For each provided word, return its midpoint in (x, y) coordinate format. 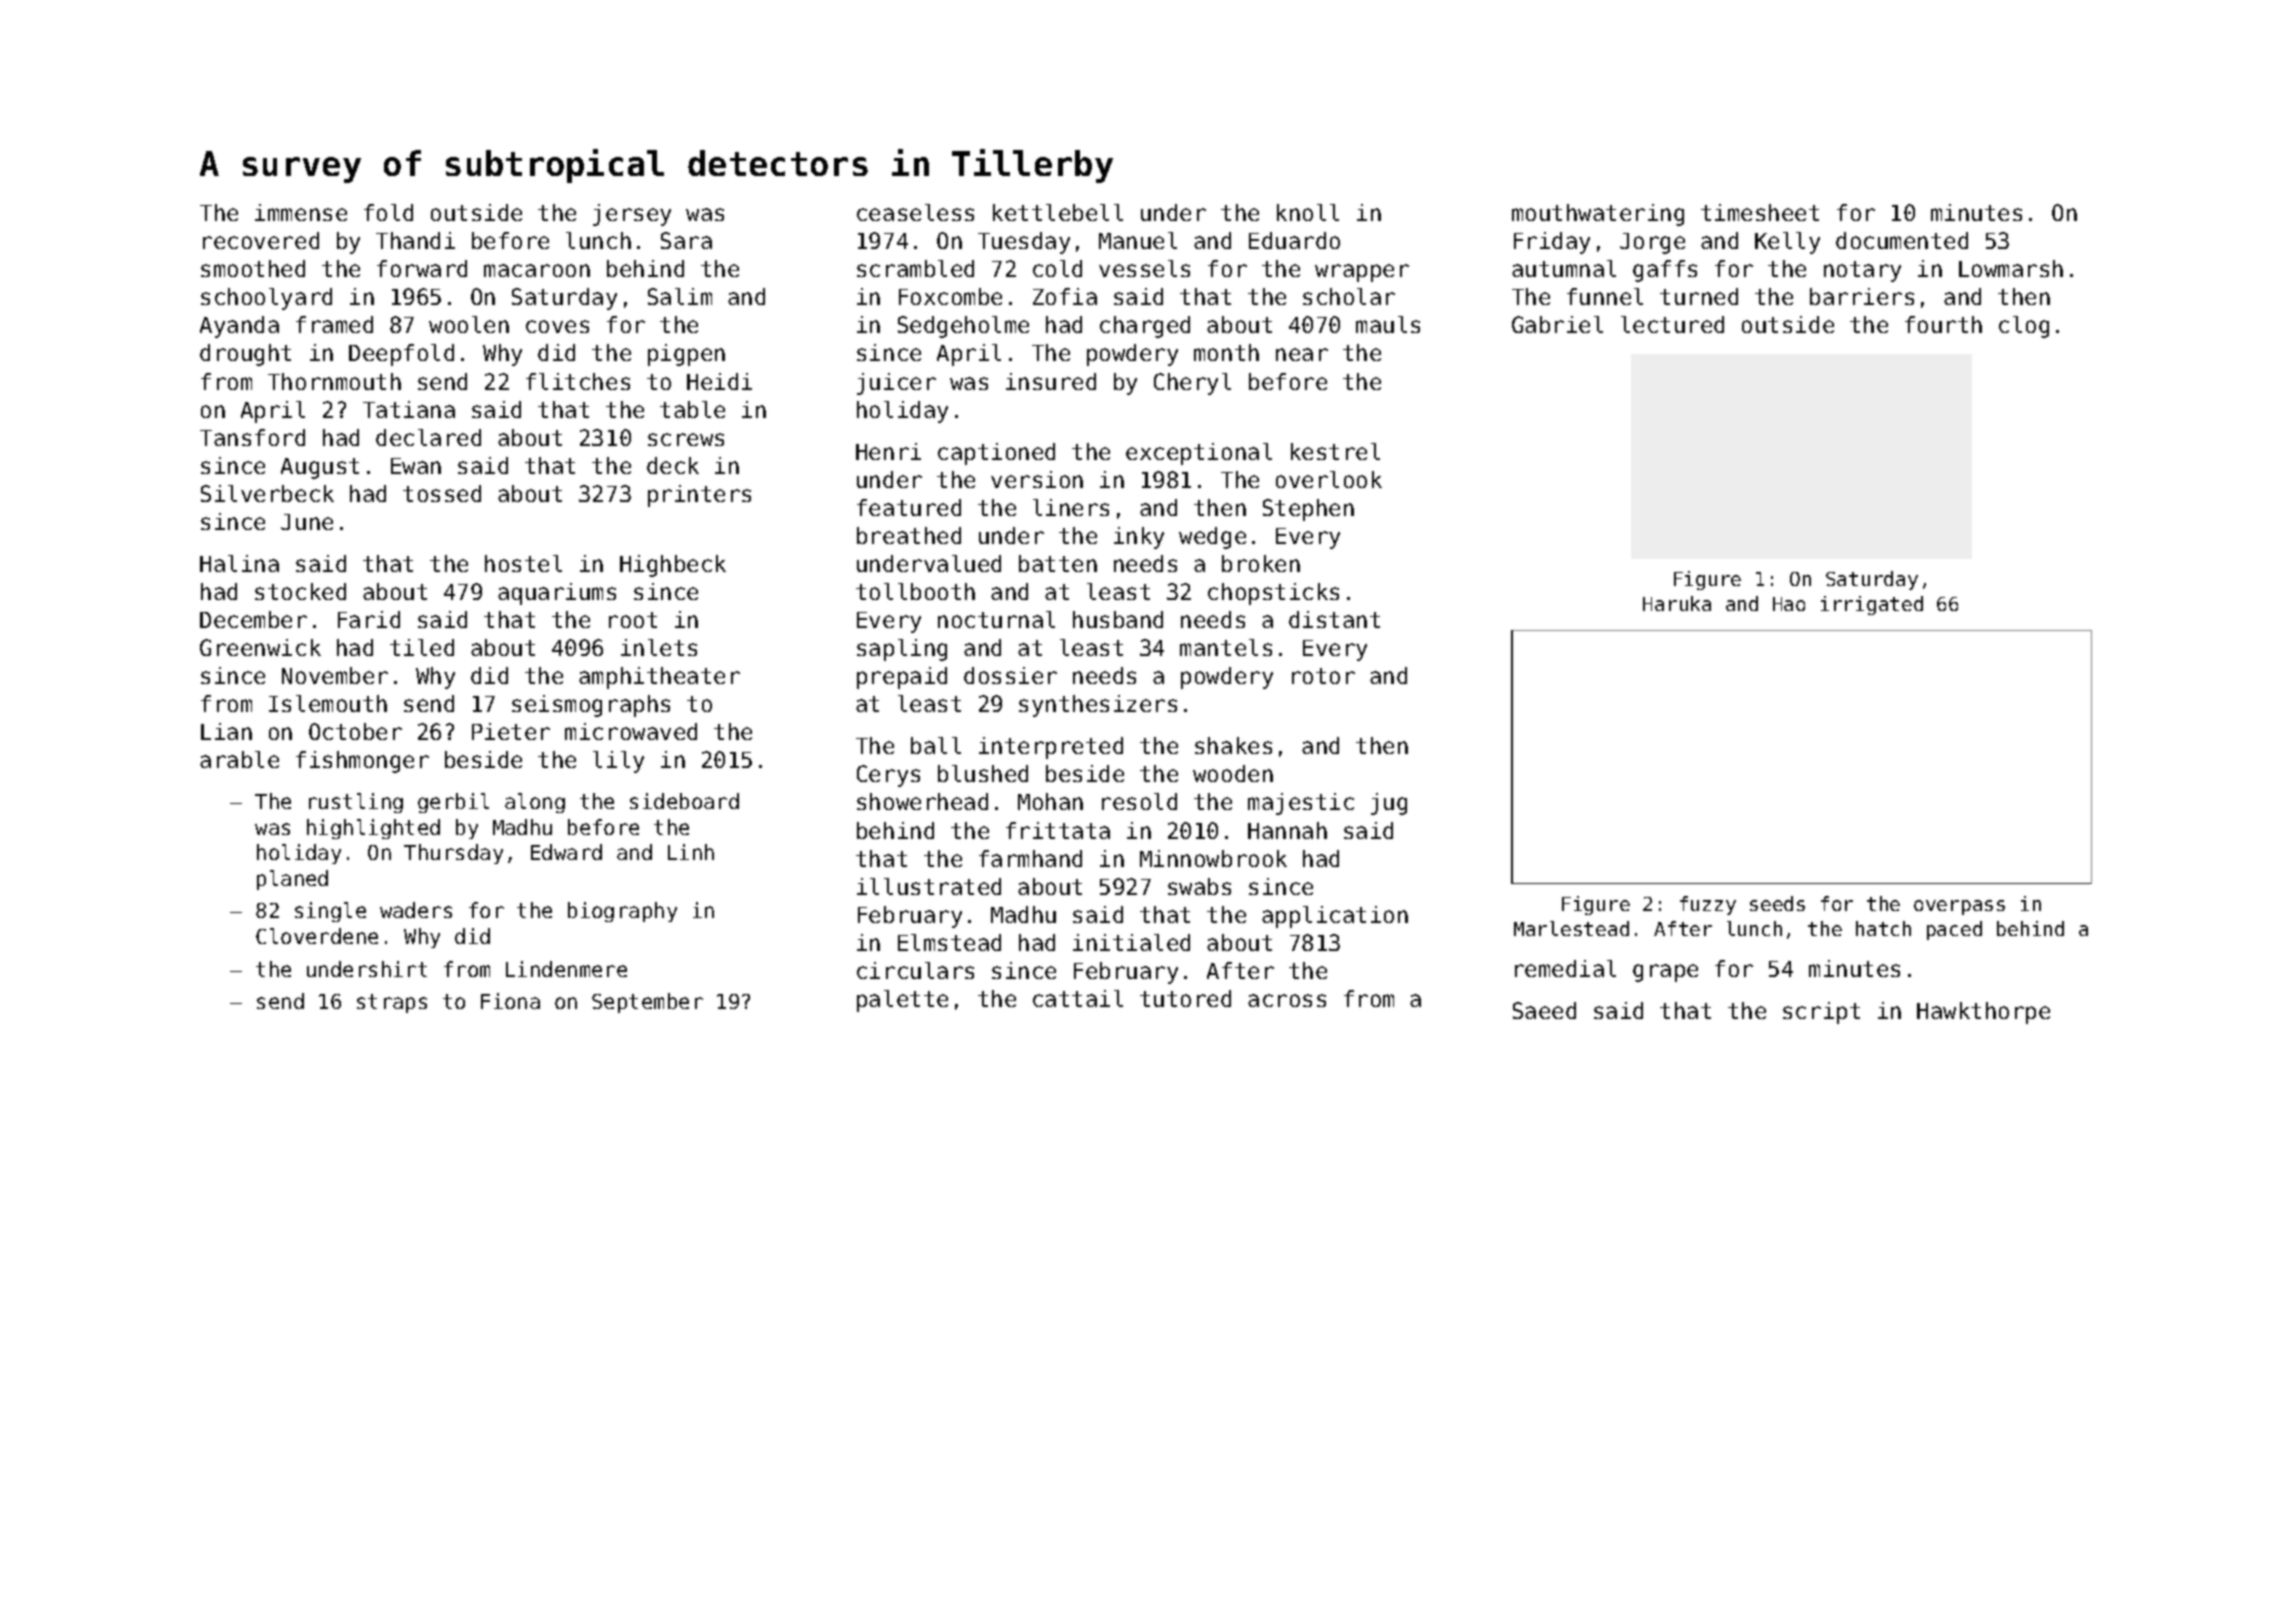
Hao (1789, 604)
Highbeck (673, 566)
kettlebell (1058, 212)
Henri (888, 451)
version (1037, 479)
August (320, 468)
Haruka (1677, 603)
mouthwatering (1598, 215)
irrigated (1872, 605)
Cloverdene (317, 936)
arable (239, 759)
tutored (1185, 998)
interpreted (1051, 748)
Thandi (415, 240)
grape (1665, 973)
